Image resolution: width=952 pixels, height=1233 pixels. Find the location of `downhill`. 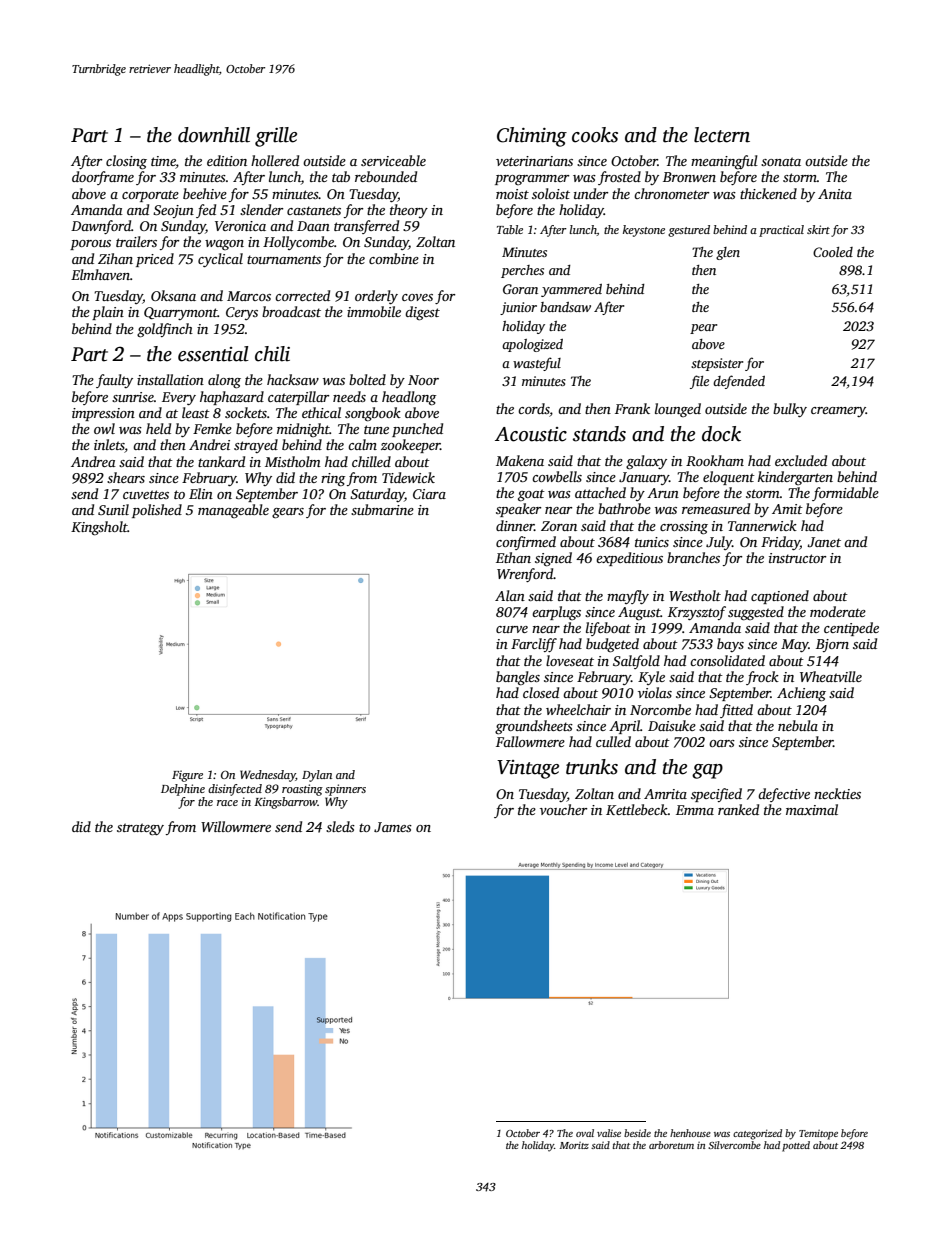

downhill is located at coordinates (214, 135).
